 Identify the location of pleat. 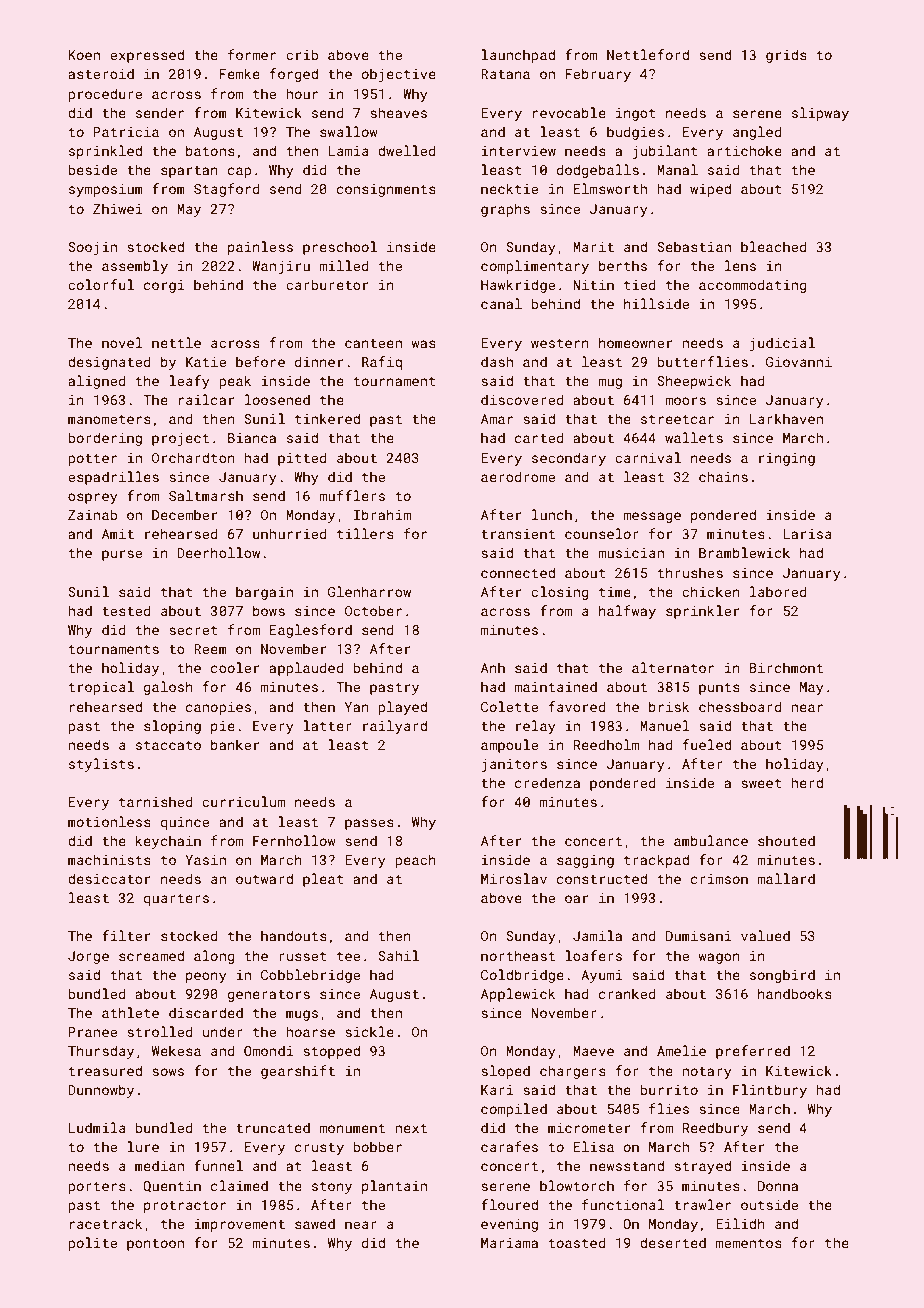
(323, 880).
